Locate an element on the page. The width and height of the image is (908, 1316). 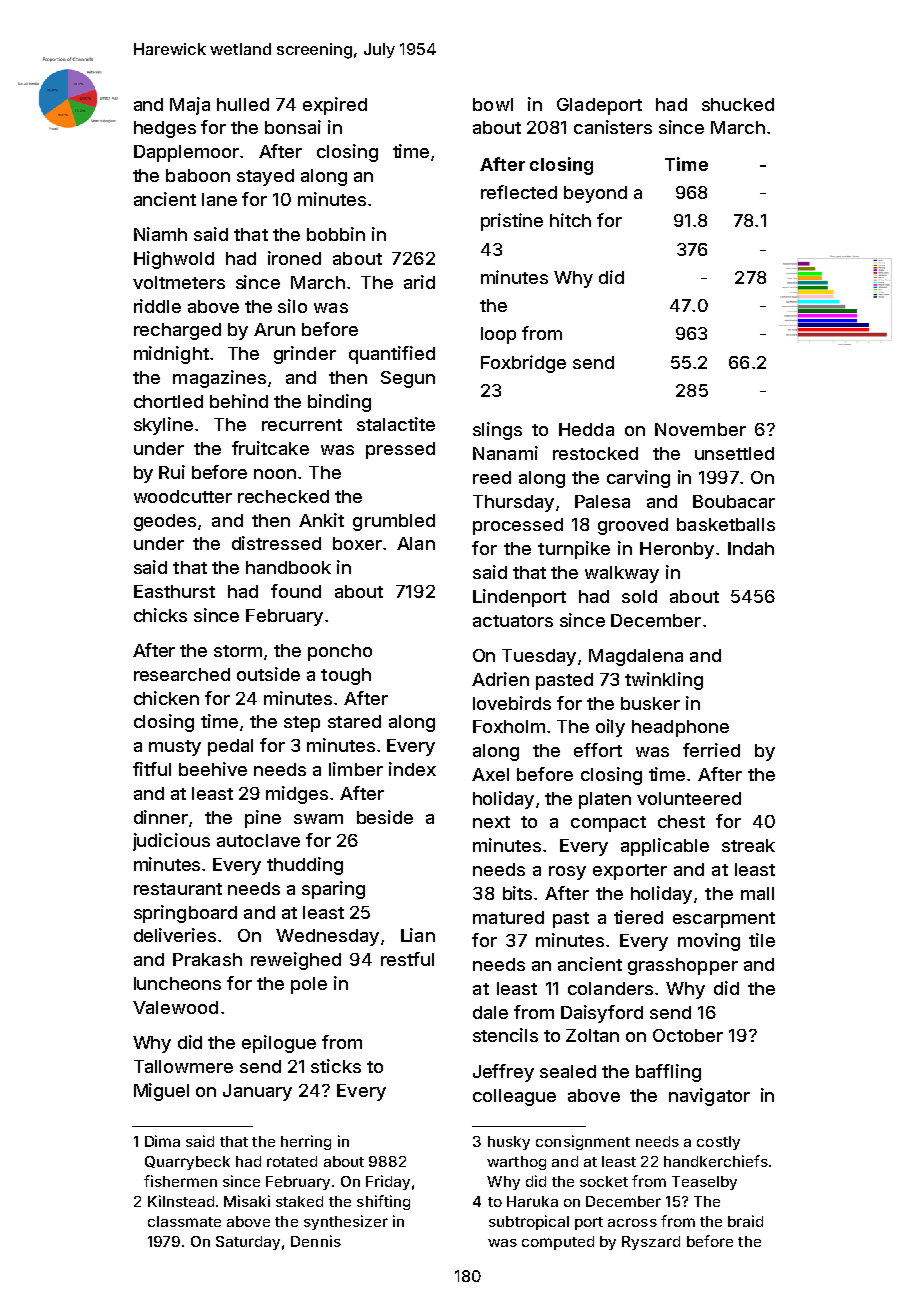
shucked is located at coordinates (738, 104).
